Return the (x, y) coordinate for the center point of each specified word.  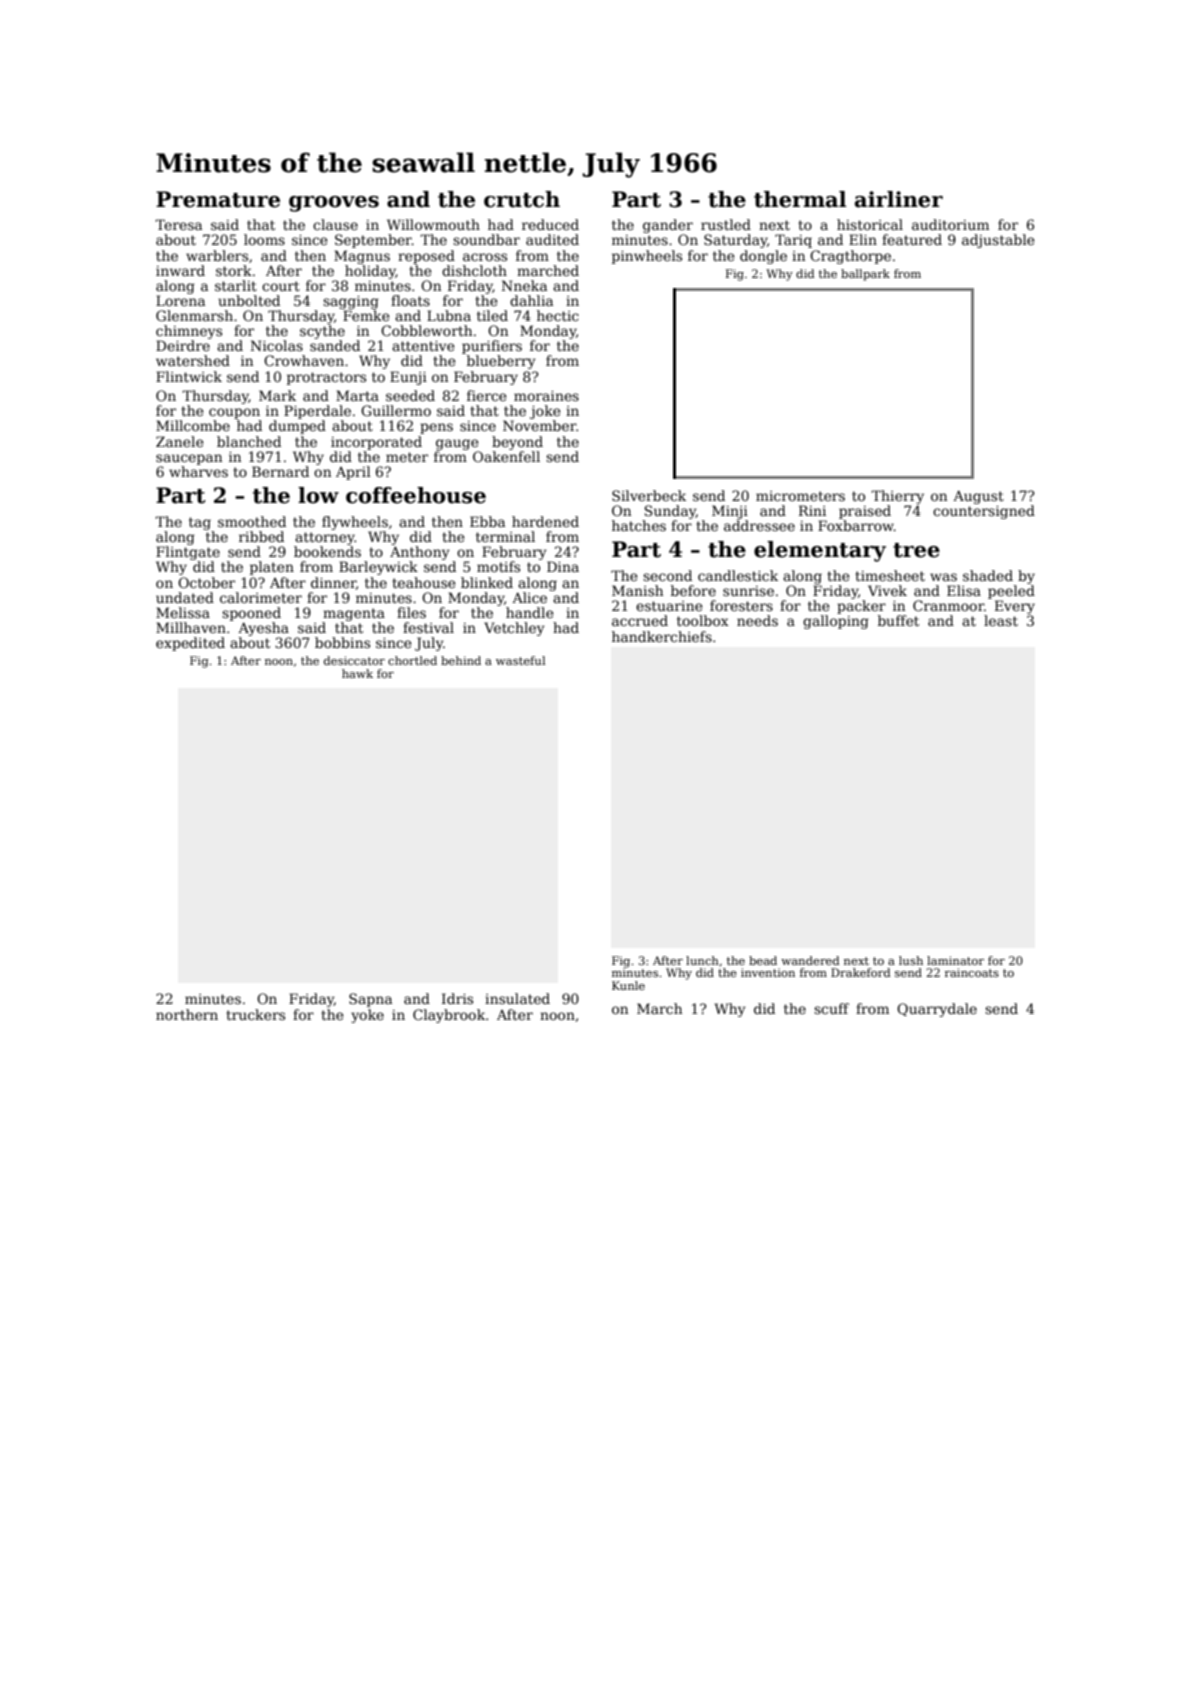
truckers (255, 1014)
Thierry (897, 497)
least (1001, 620)
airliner (899, 199)
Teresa (178, 224)
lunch (702, 960)
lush (911, 960)
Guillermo (396, 410)
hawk (357, 673)
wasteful (520, 660)
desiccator (354, 660)
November (539, 425)
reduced (550, 224)
